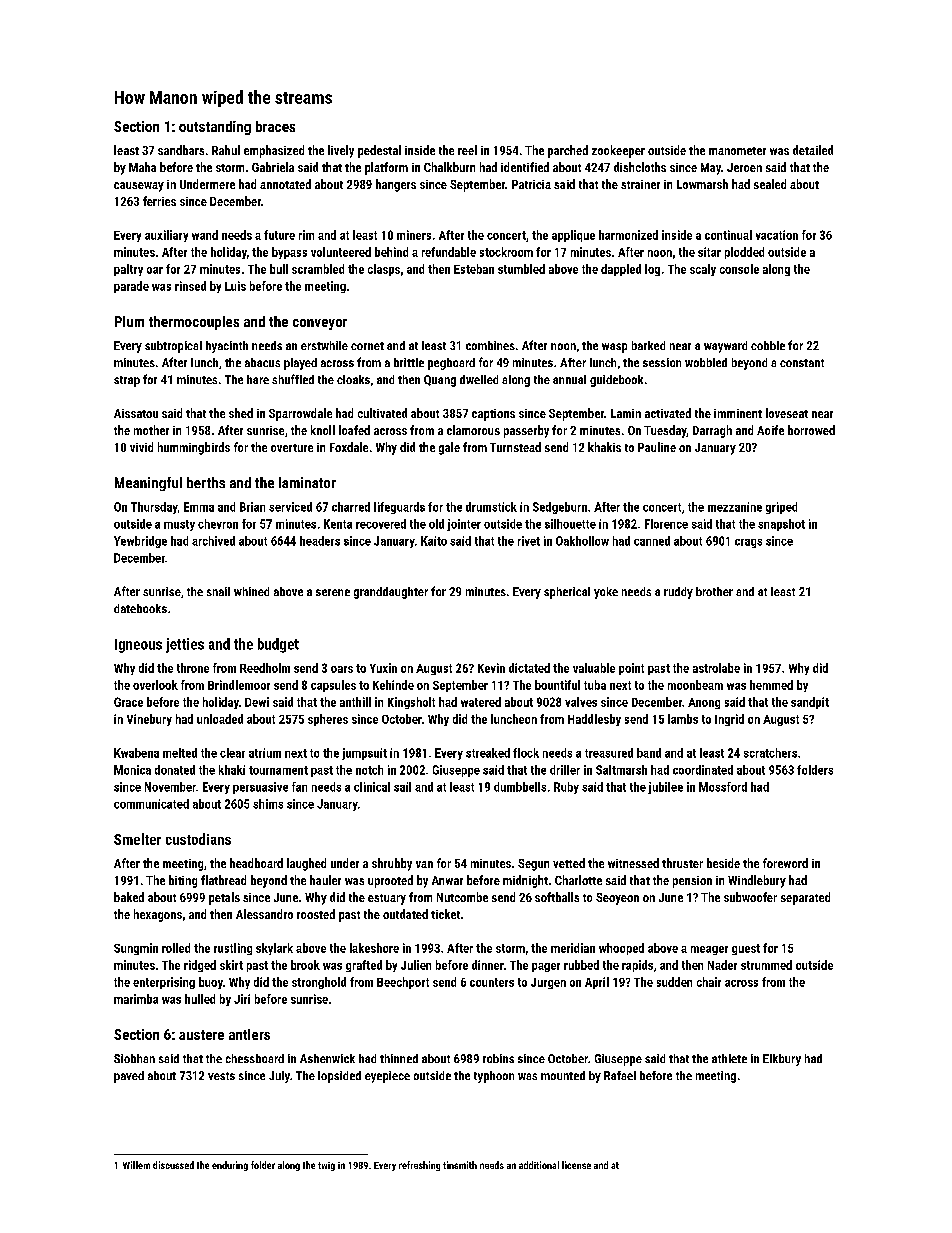  Describe the element at coordinates (419, 1166) in the image. I see `refreshing` at that location.
